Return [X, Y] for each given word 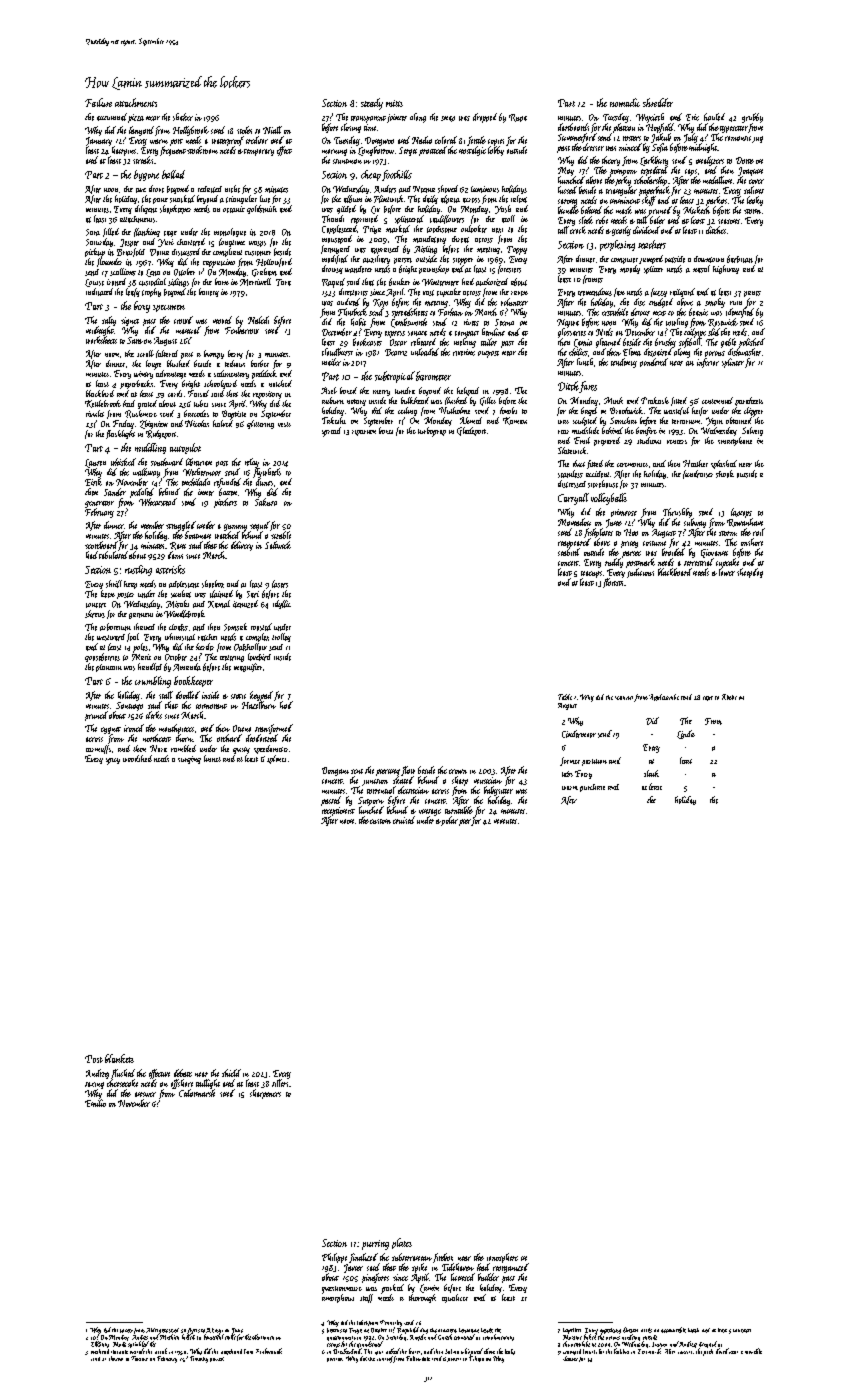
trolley [281, 637]
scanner [624, 698]
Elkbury [100, 1344]
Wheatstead [158, 502]
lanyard [141, 131]
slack [651, 773]
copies [496, 142]
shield [231, 1073]
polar [449, 821]
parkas [716, 201]
